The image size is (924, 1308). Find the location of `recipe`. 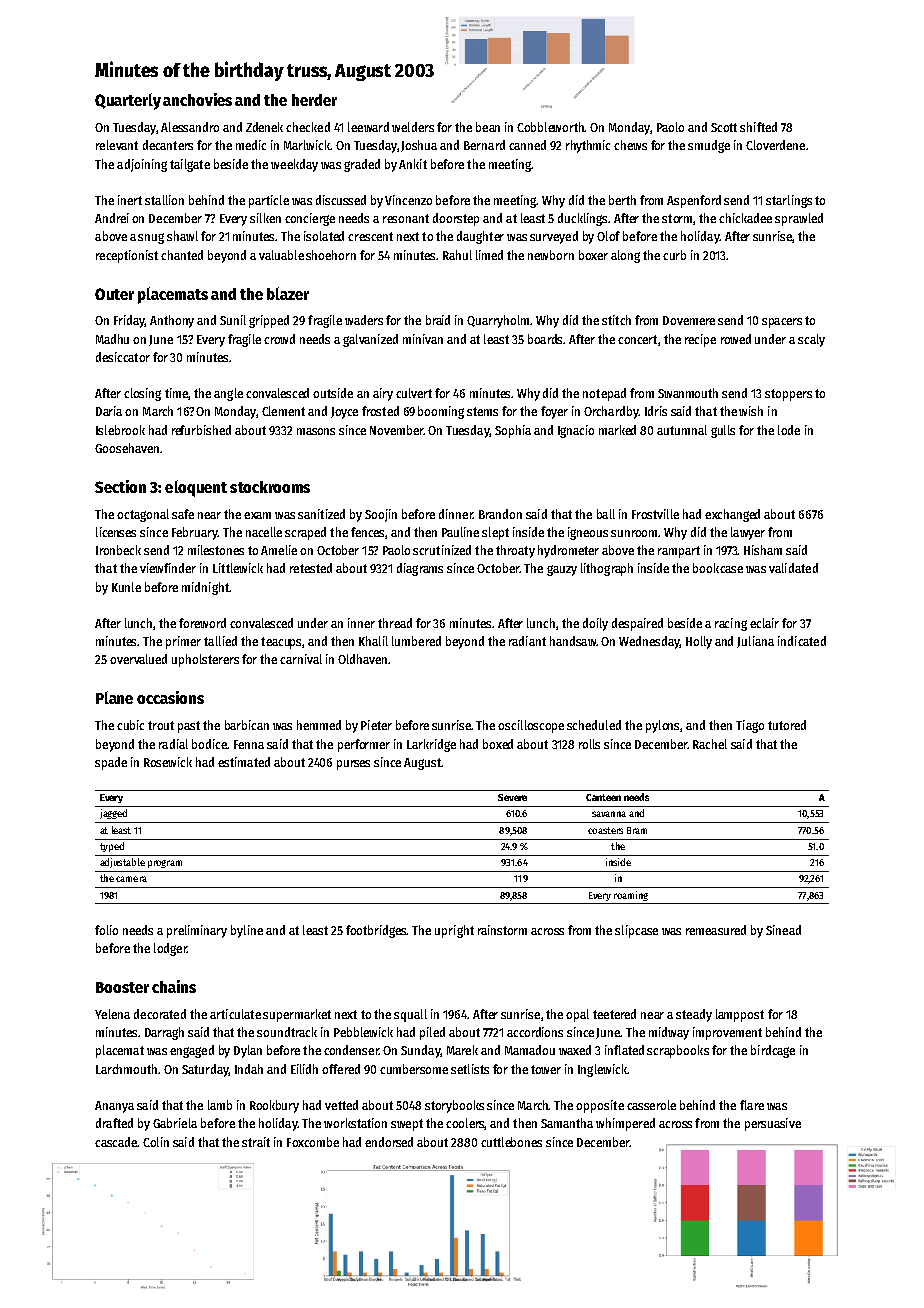

recipe is located at coordinates (700, 340).
